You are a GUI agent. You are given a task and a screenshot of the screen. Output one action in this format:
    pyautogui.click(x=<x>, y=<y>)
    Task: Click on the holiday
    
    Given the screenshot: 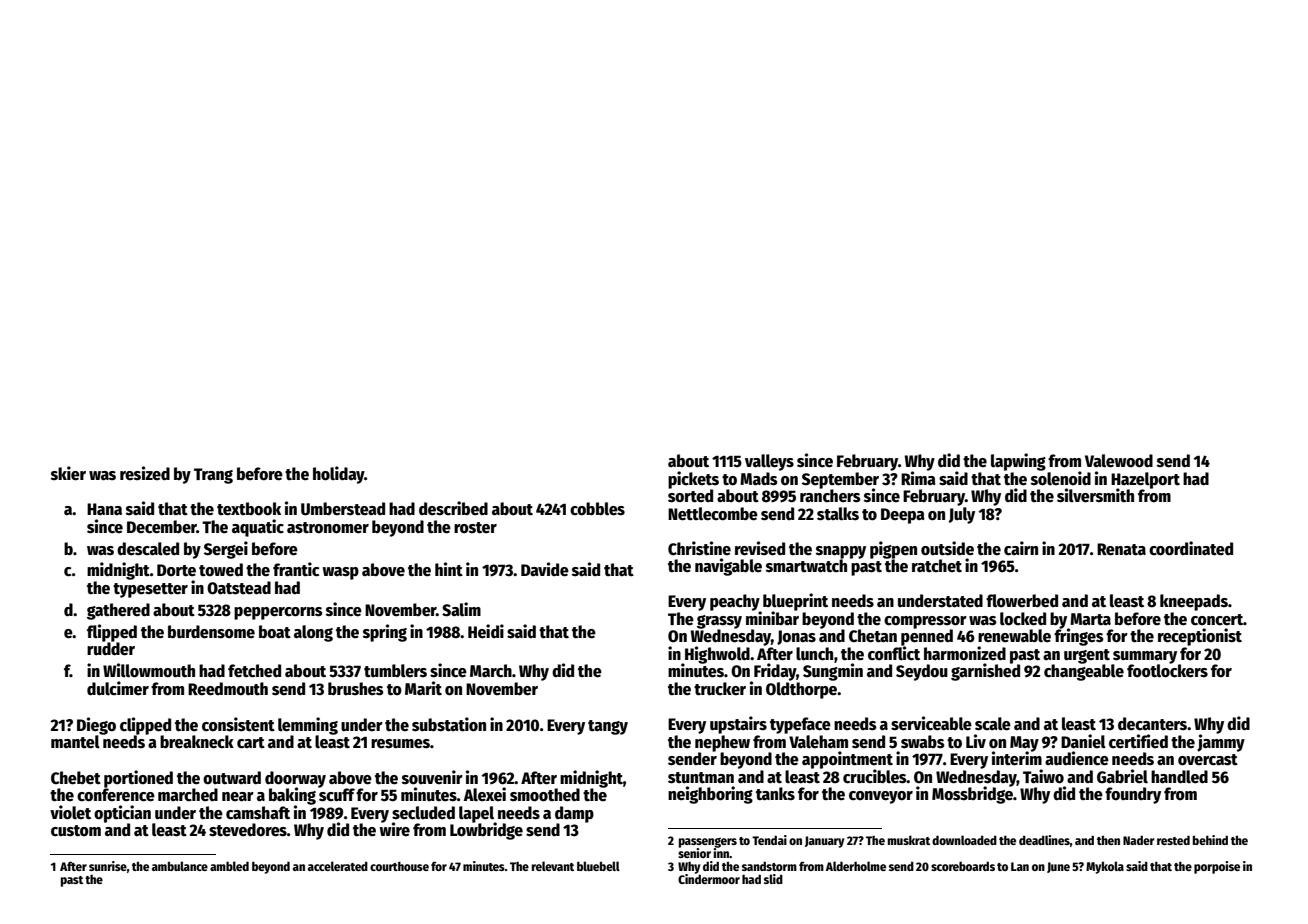 What is the action you would take?
    pyautogui.click(x=338, y=475)
